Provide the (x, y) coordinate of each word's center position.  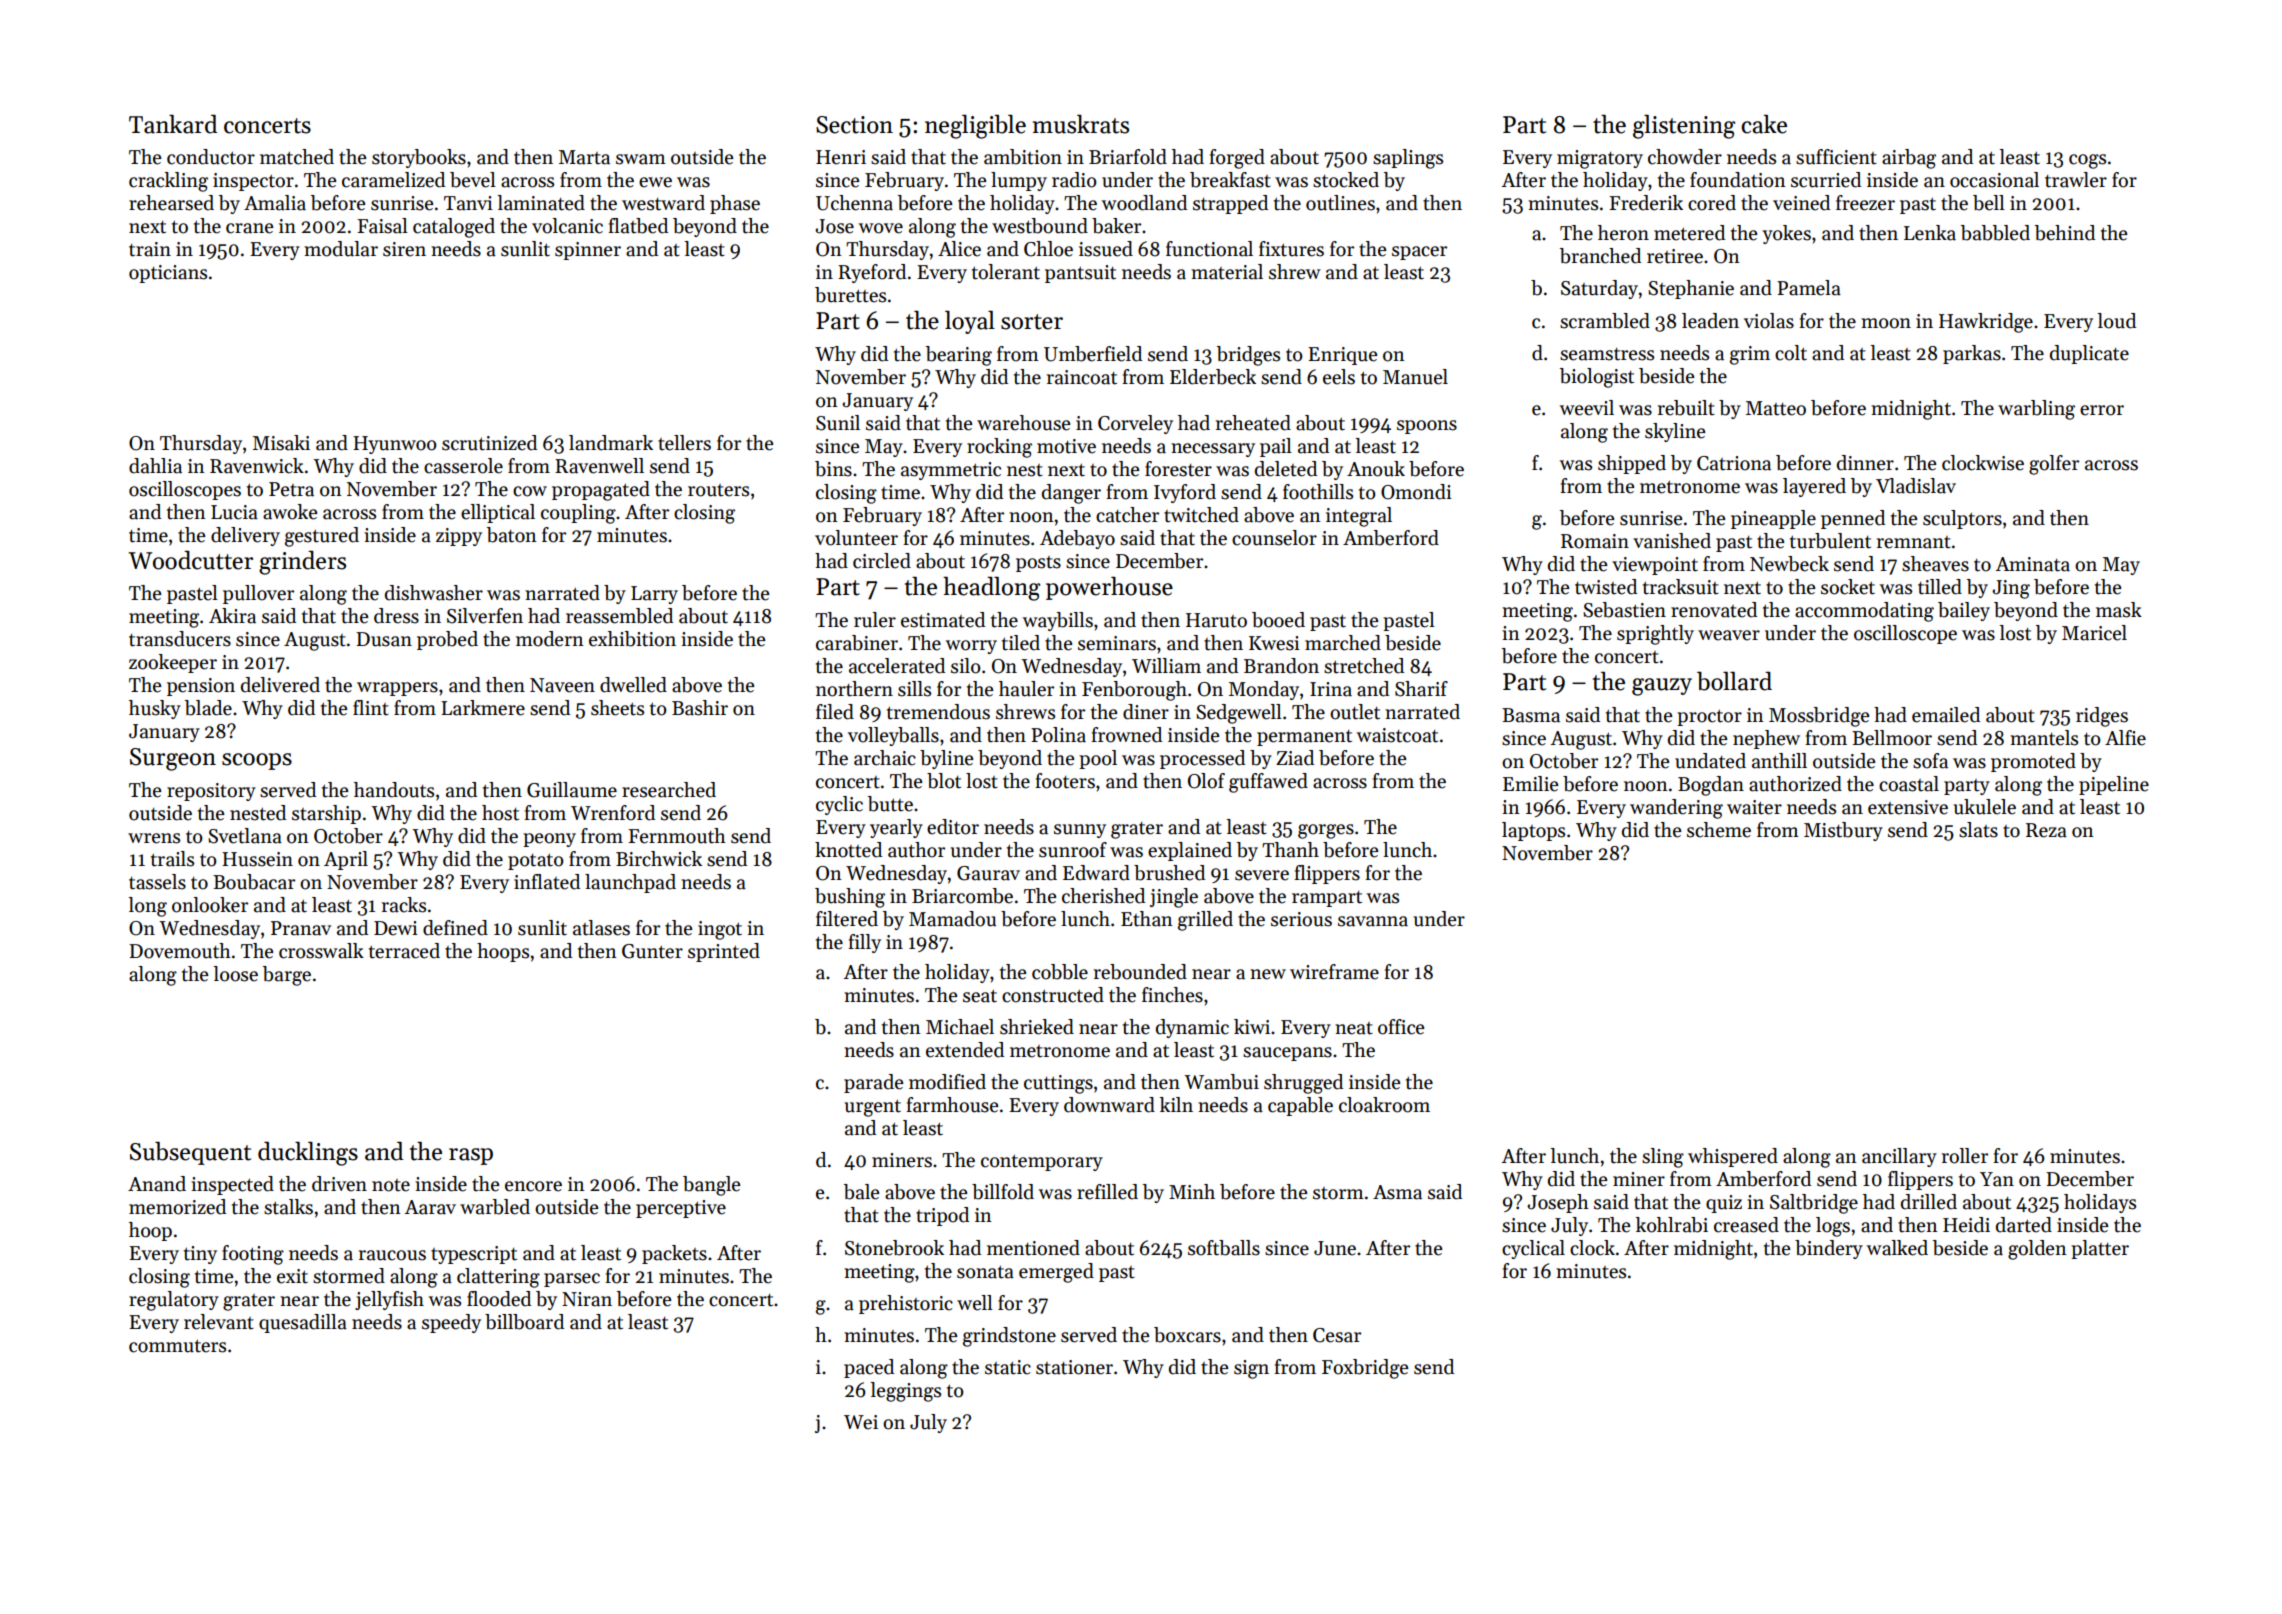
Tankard (173, 124)
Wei (861, 1422)
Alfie (2125, 738)
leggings (905, 1392)
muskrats (1081, 124)
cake (1764, 124)
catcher (1127, 515)
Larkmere (483, 708)
